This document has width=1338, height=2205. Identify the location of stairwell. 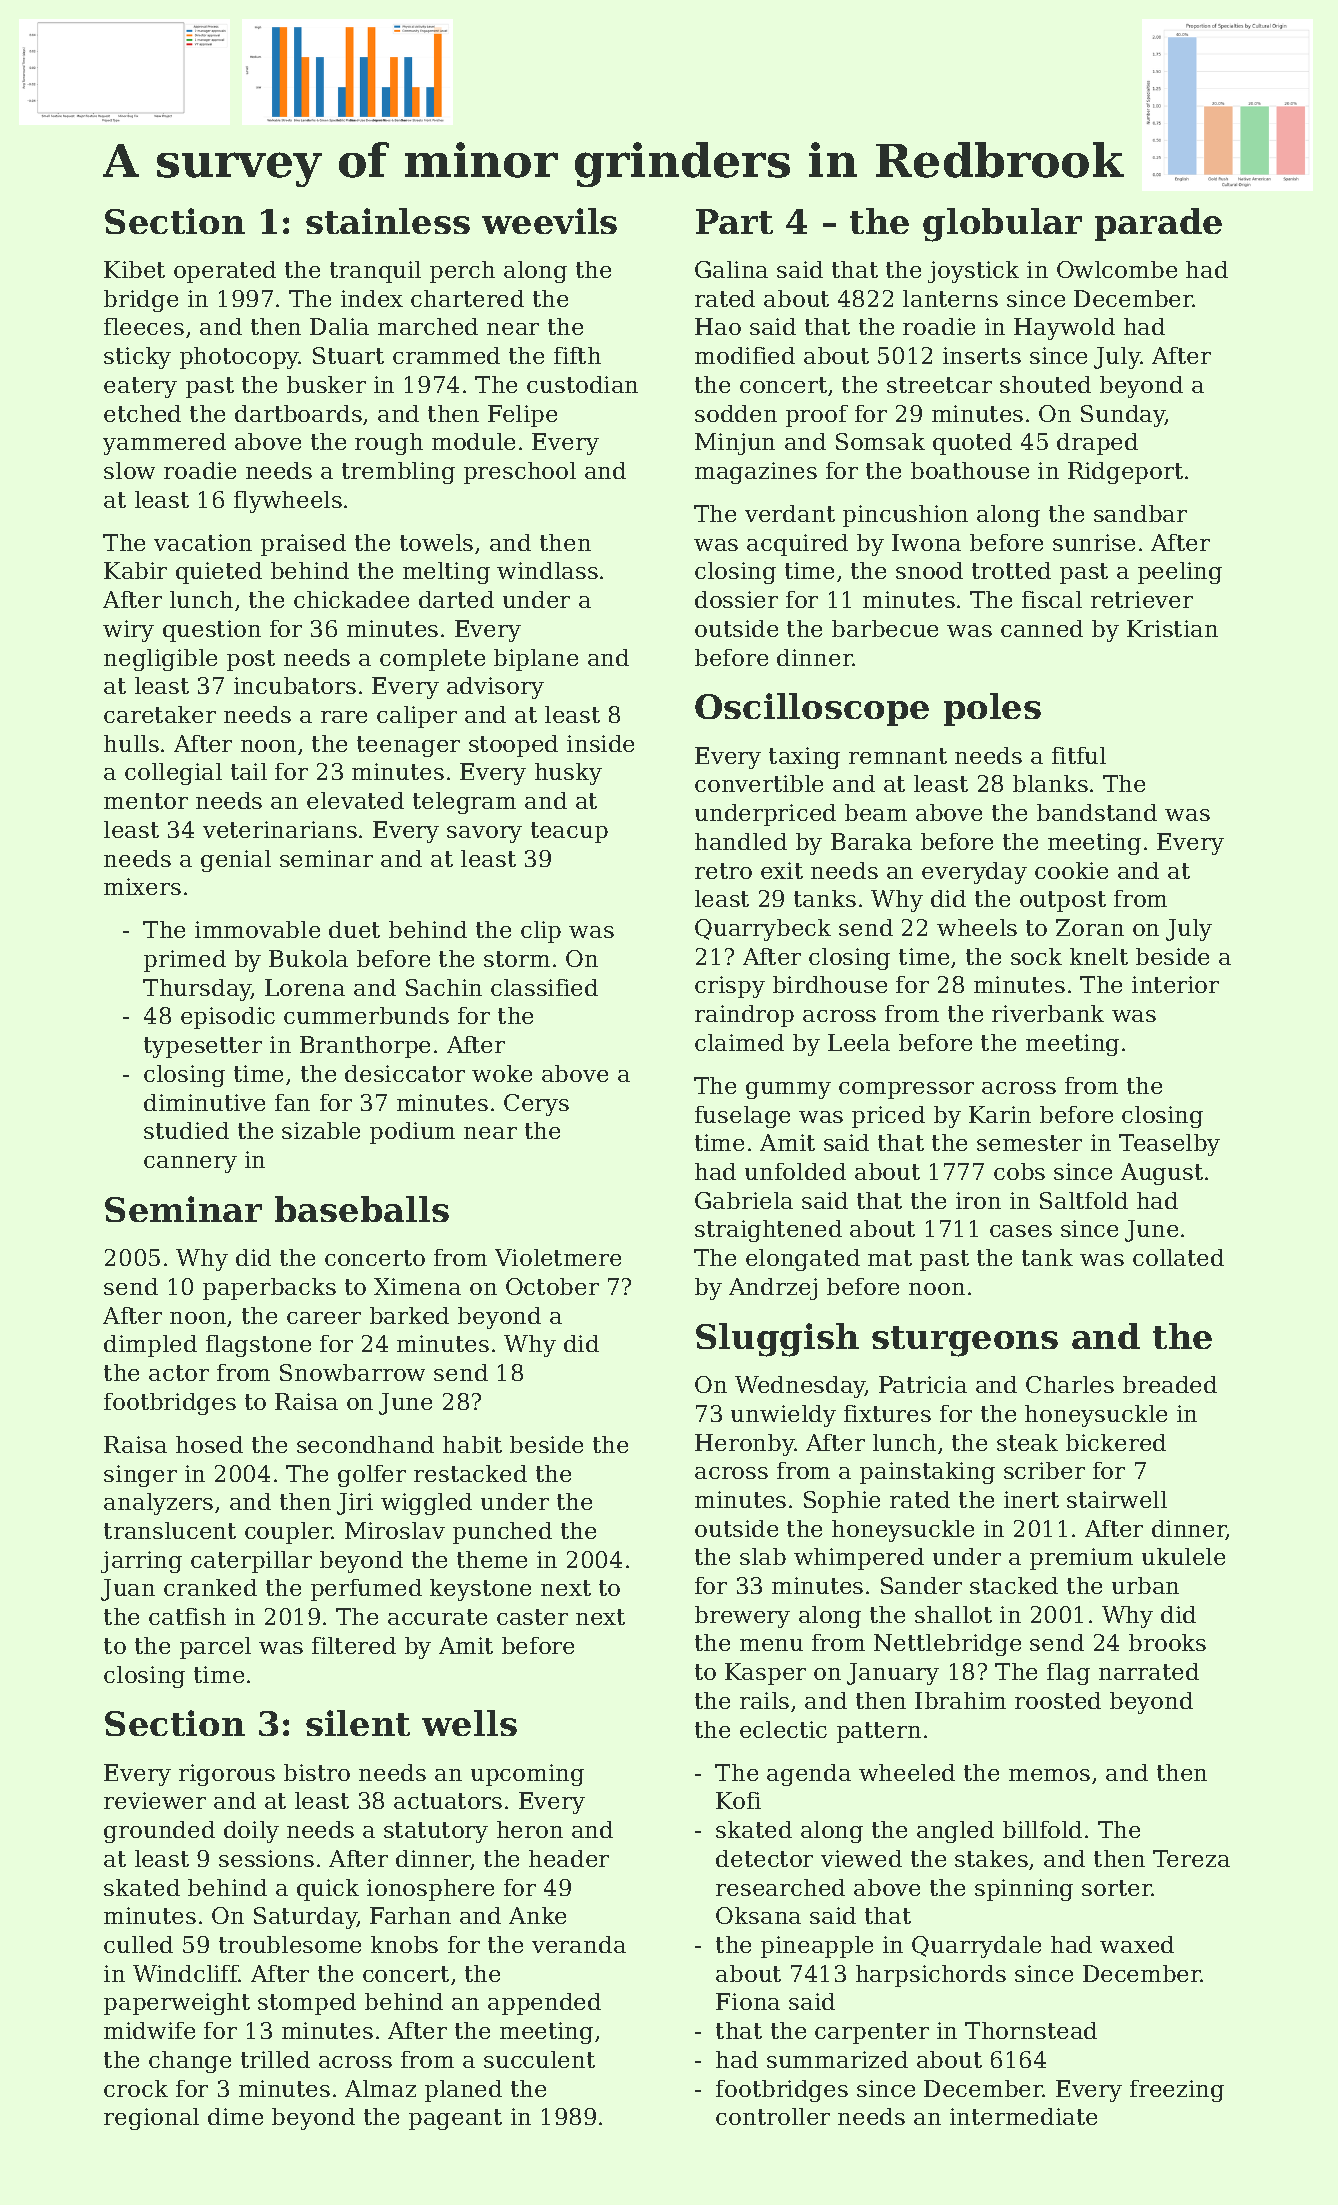
(1117, 1499).
